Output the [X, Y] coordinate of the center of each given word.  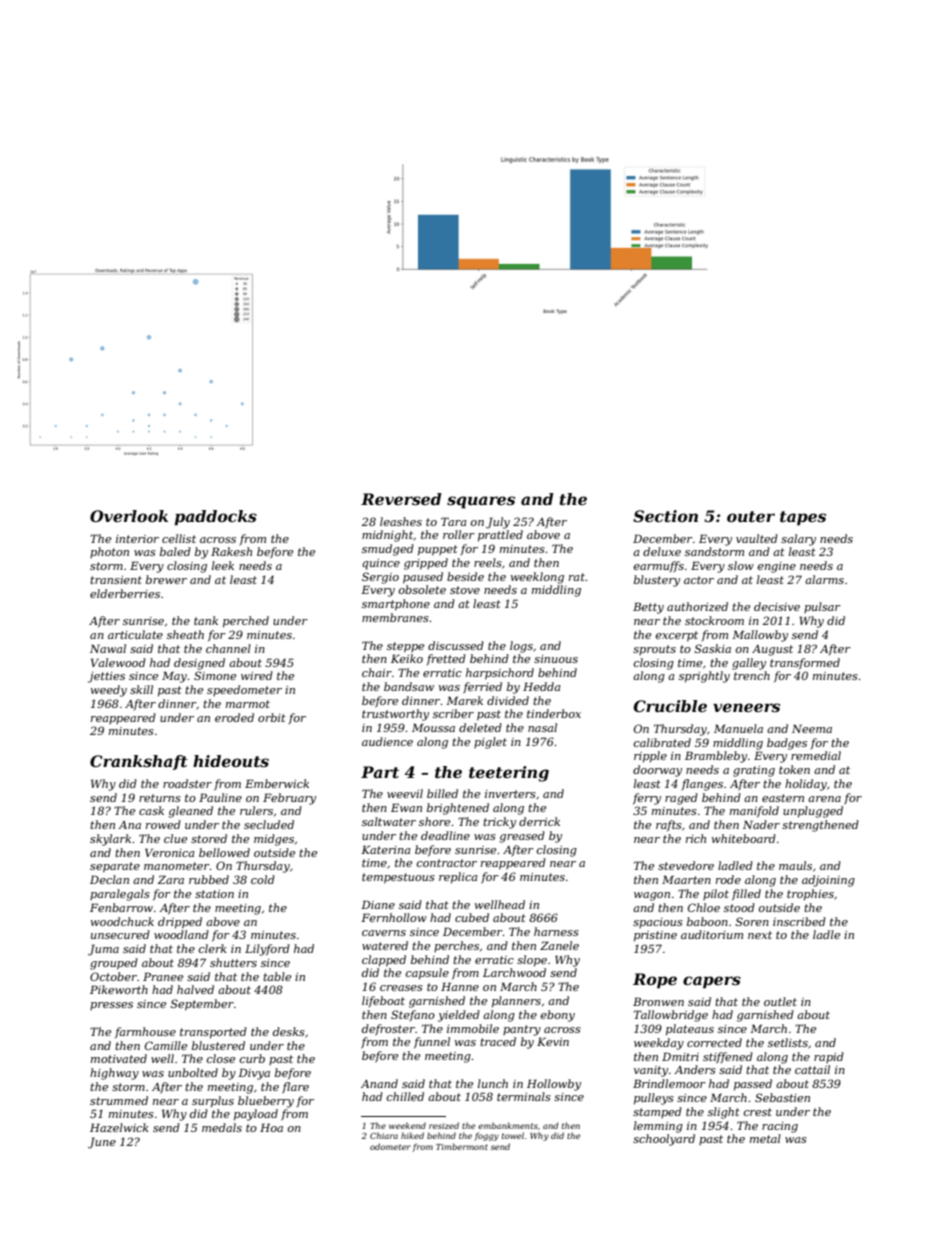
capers [712, 982]
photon [109, 552]
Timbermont [462, 1146]
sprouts [654, 650]
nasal [542, 727]
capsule [427, 974]
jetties [106, 677]
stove [465, 590]
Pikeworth [119, 989]
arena [824, 799]
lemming [658, 1127]
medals [222, 1127]
